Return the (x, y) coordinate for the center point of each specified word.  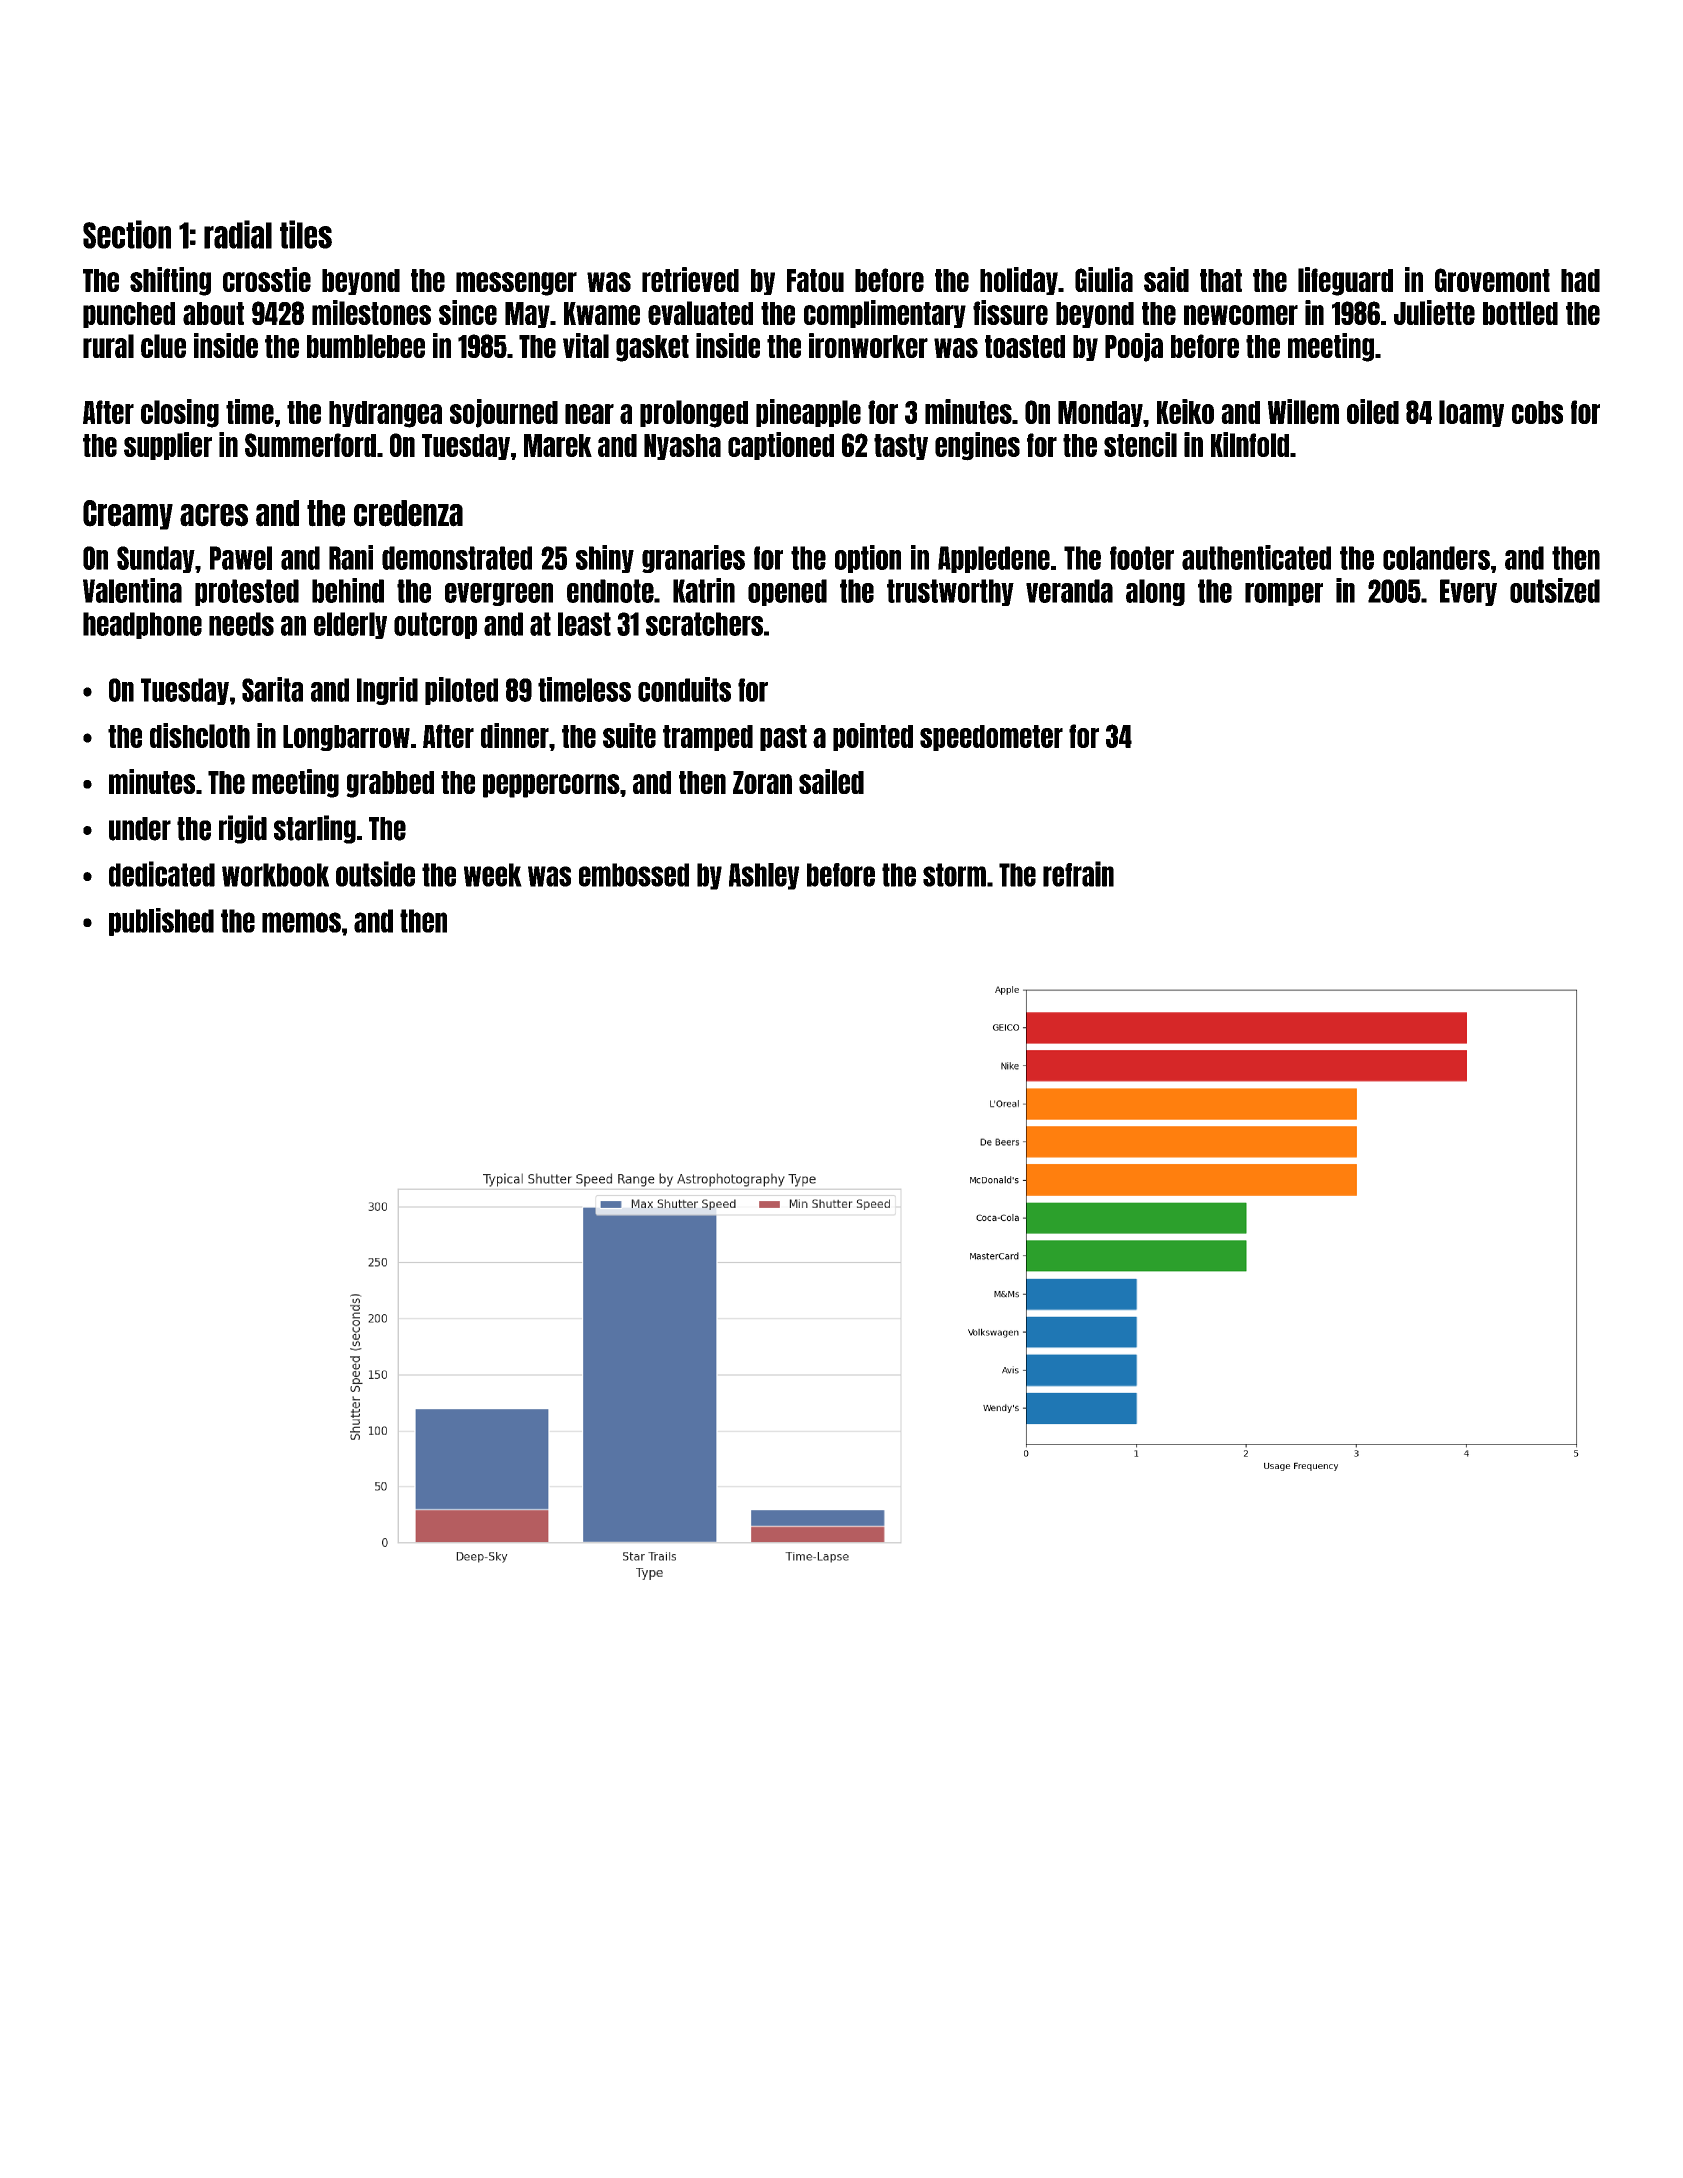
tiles (306, 234)
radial (238, 234)
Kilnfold (1250, 444)
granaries (693, 559)
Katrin (704, 590)
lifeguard (1345, 281)
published (161, 922)
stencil (1140, 444)
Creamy (128, 515)
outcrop (435, 625)
